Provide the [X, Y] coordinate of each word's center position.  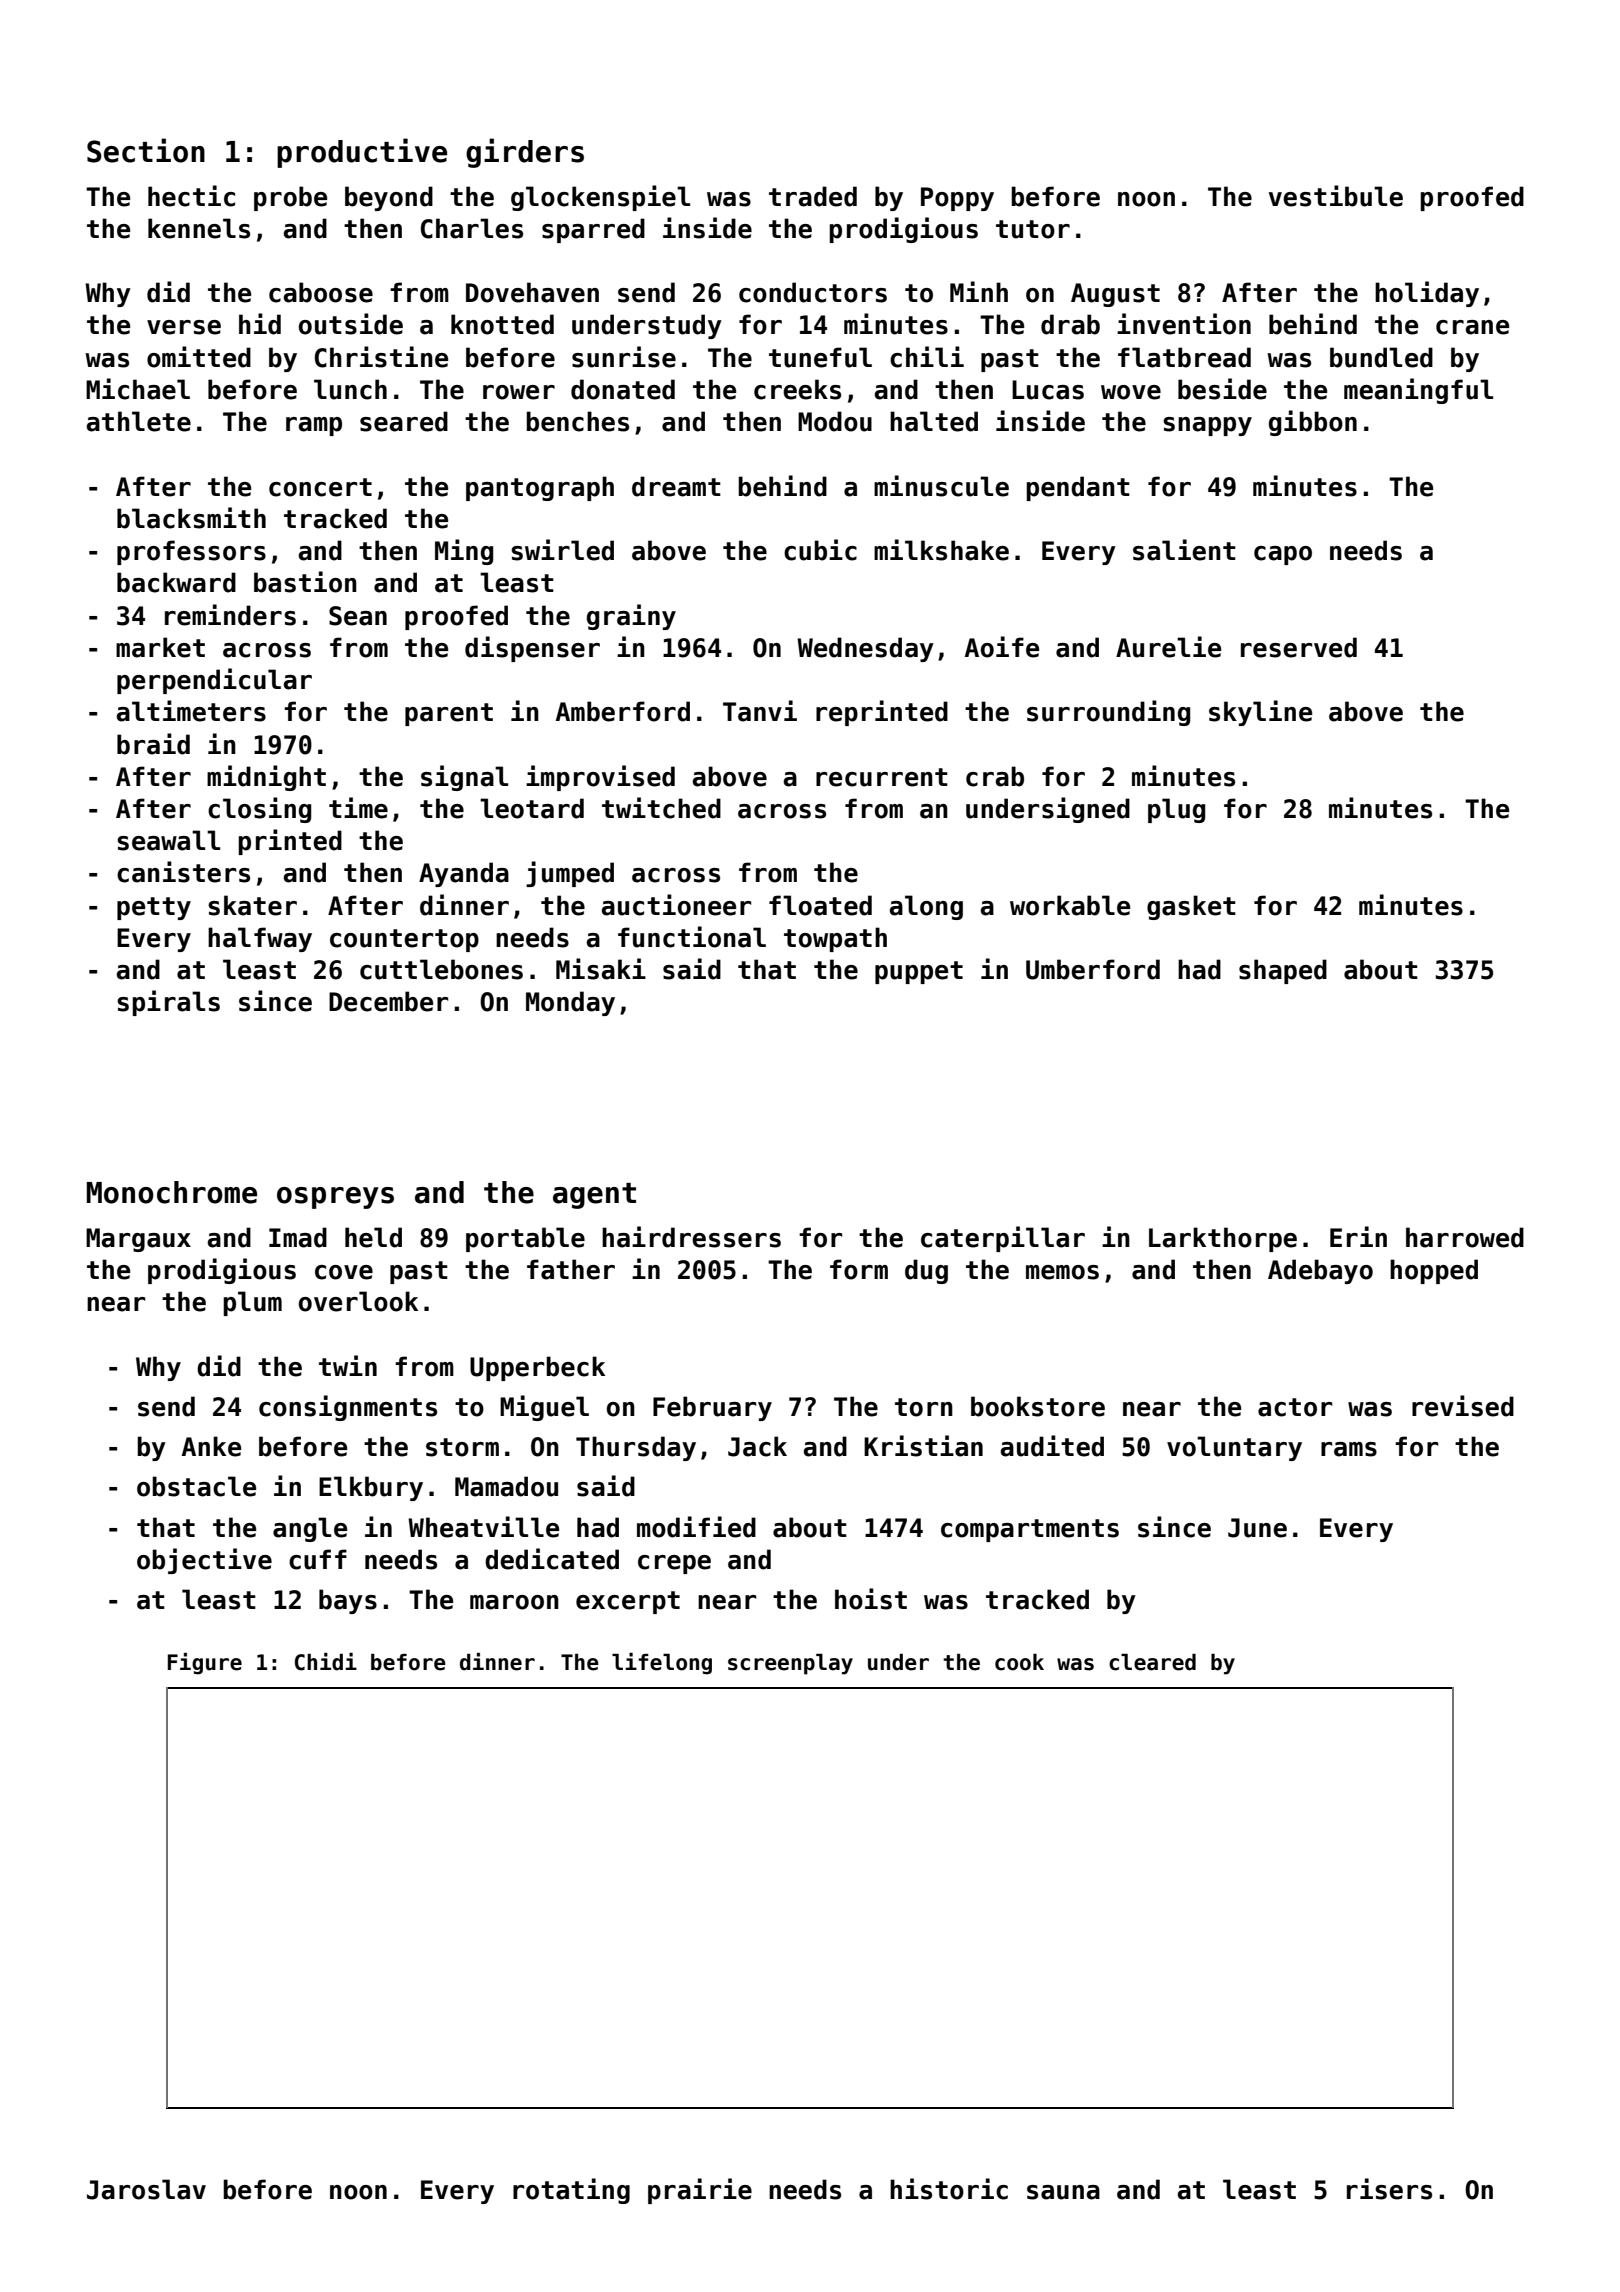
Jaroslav [146, 2189]
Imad [298, 1237]
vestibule [1336, 196]
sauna [1063, 2192]
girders [525, 153]
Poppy [957, 199]
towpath [835, 939]
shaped [1283, 971]
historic [949, 2189]
